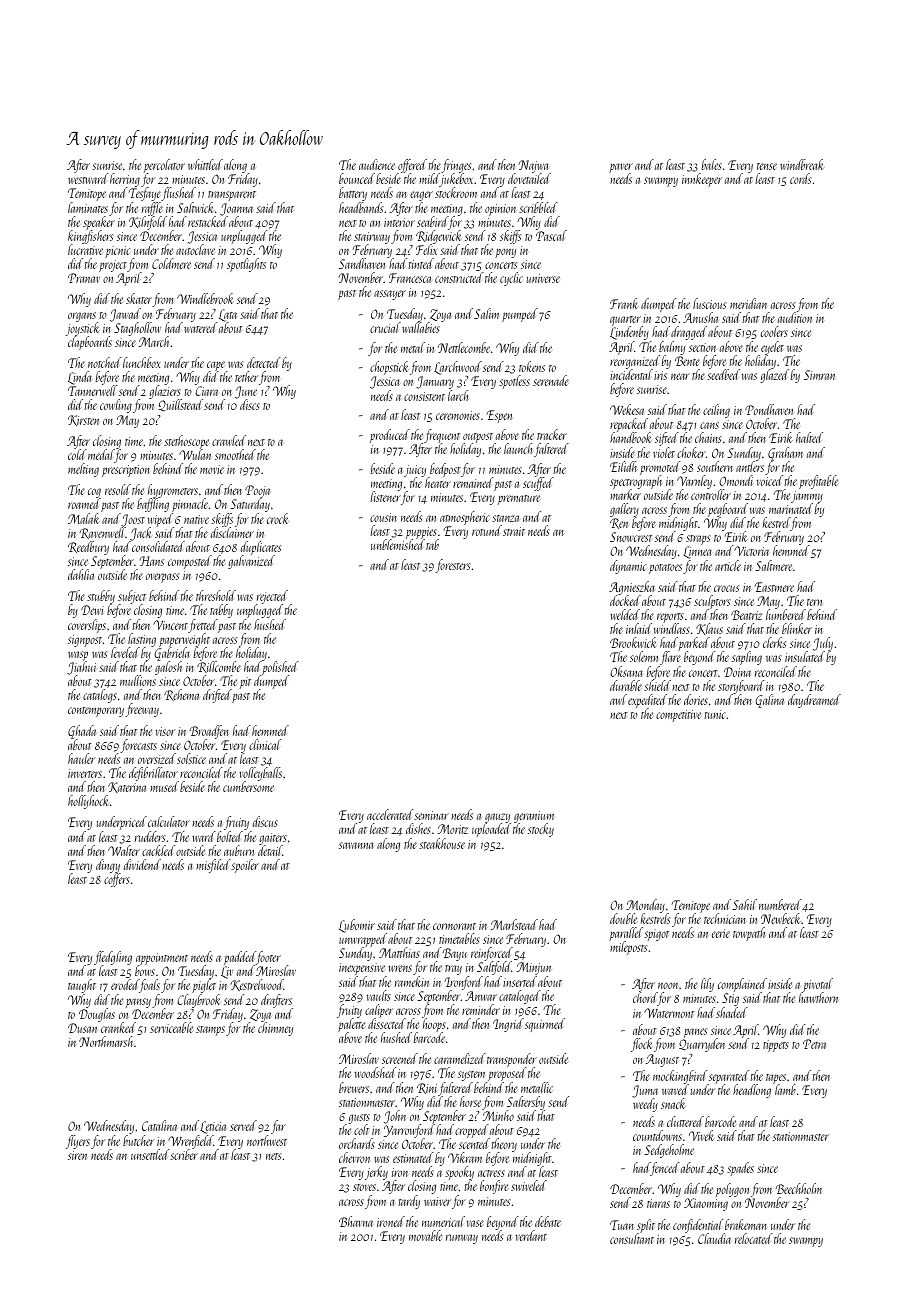 This image has height=1316, width=908. I want to click on verdant, so click(531, 1235).
